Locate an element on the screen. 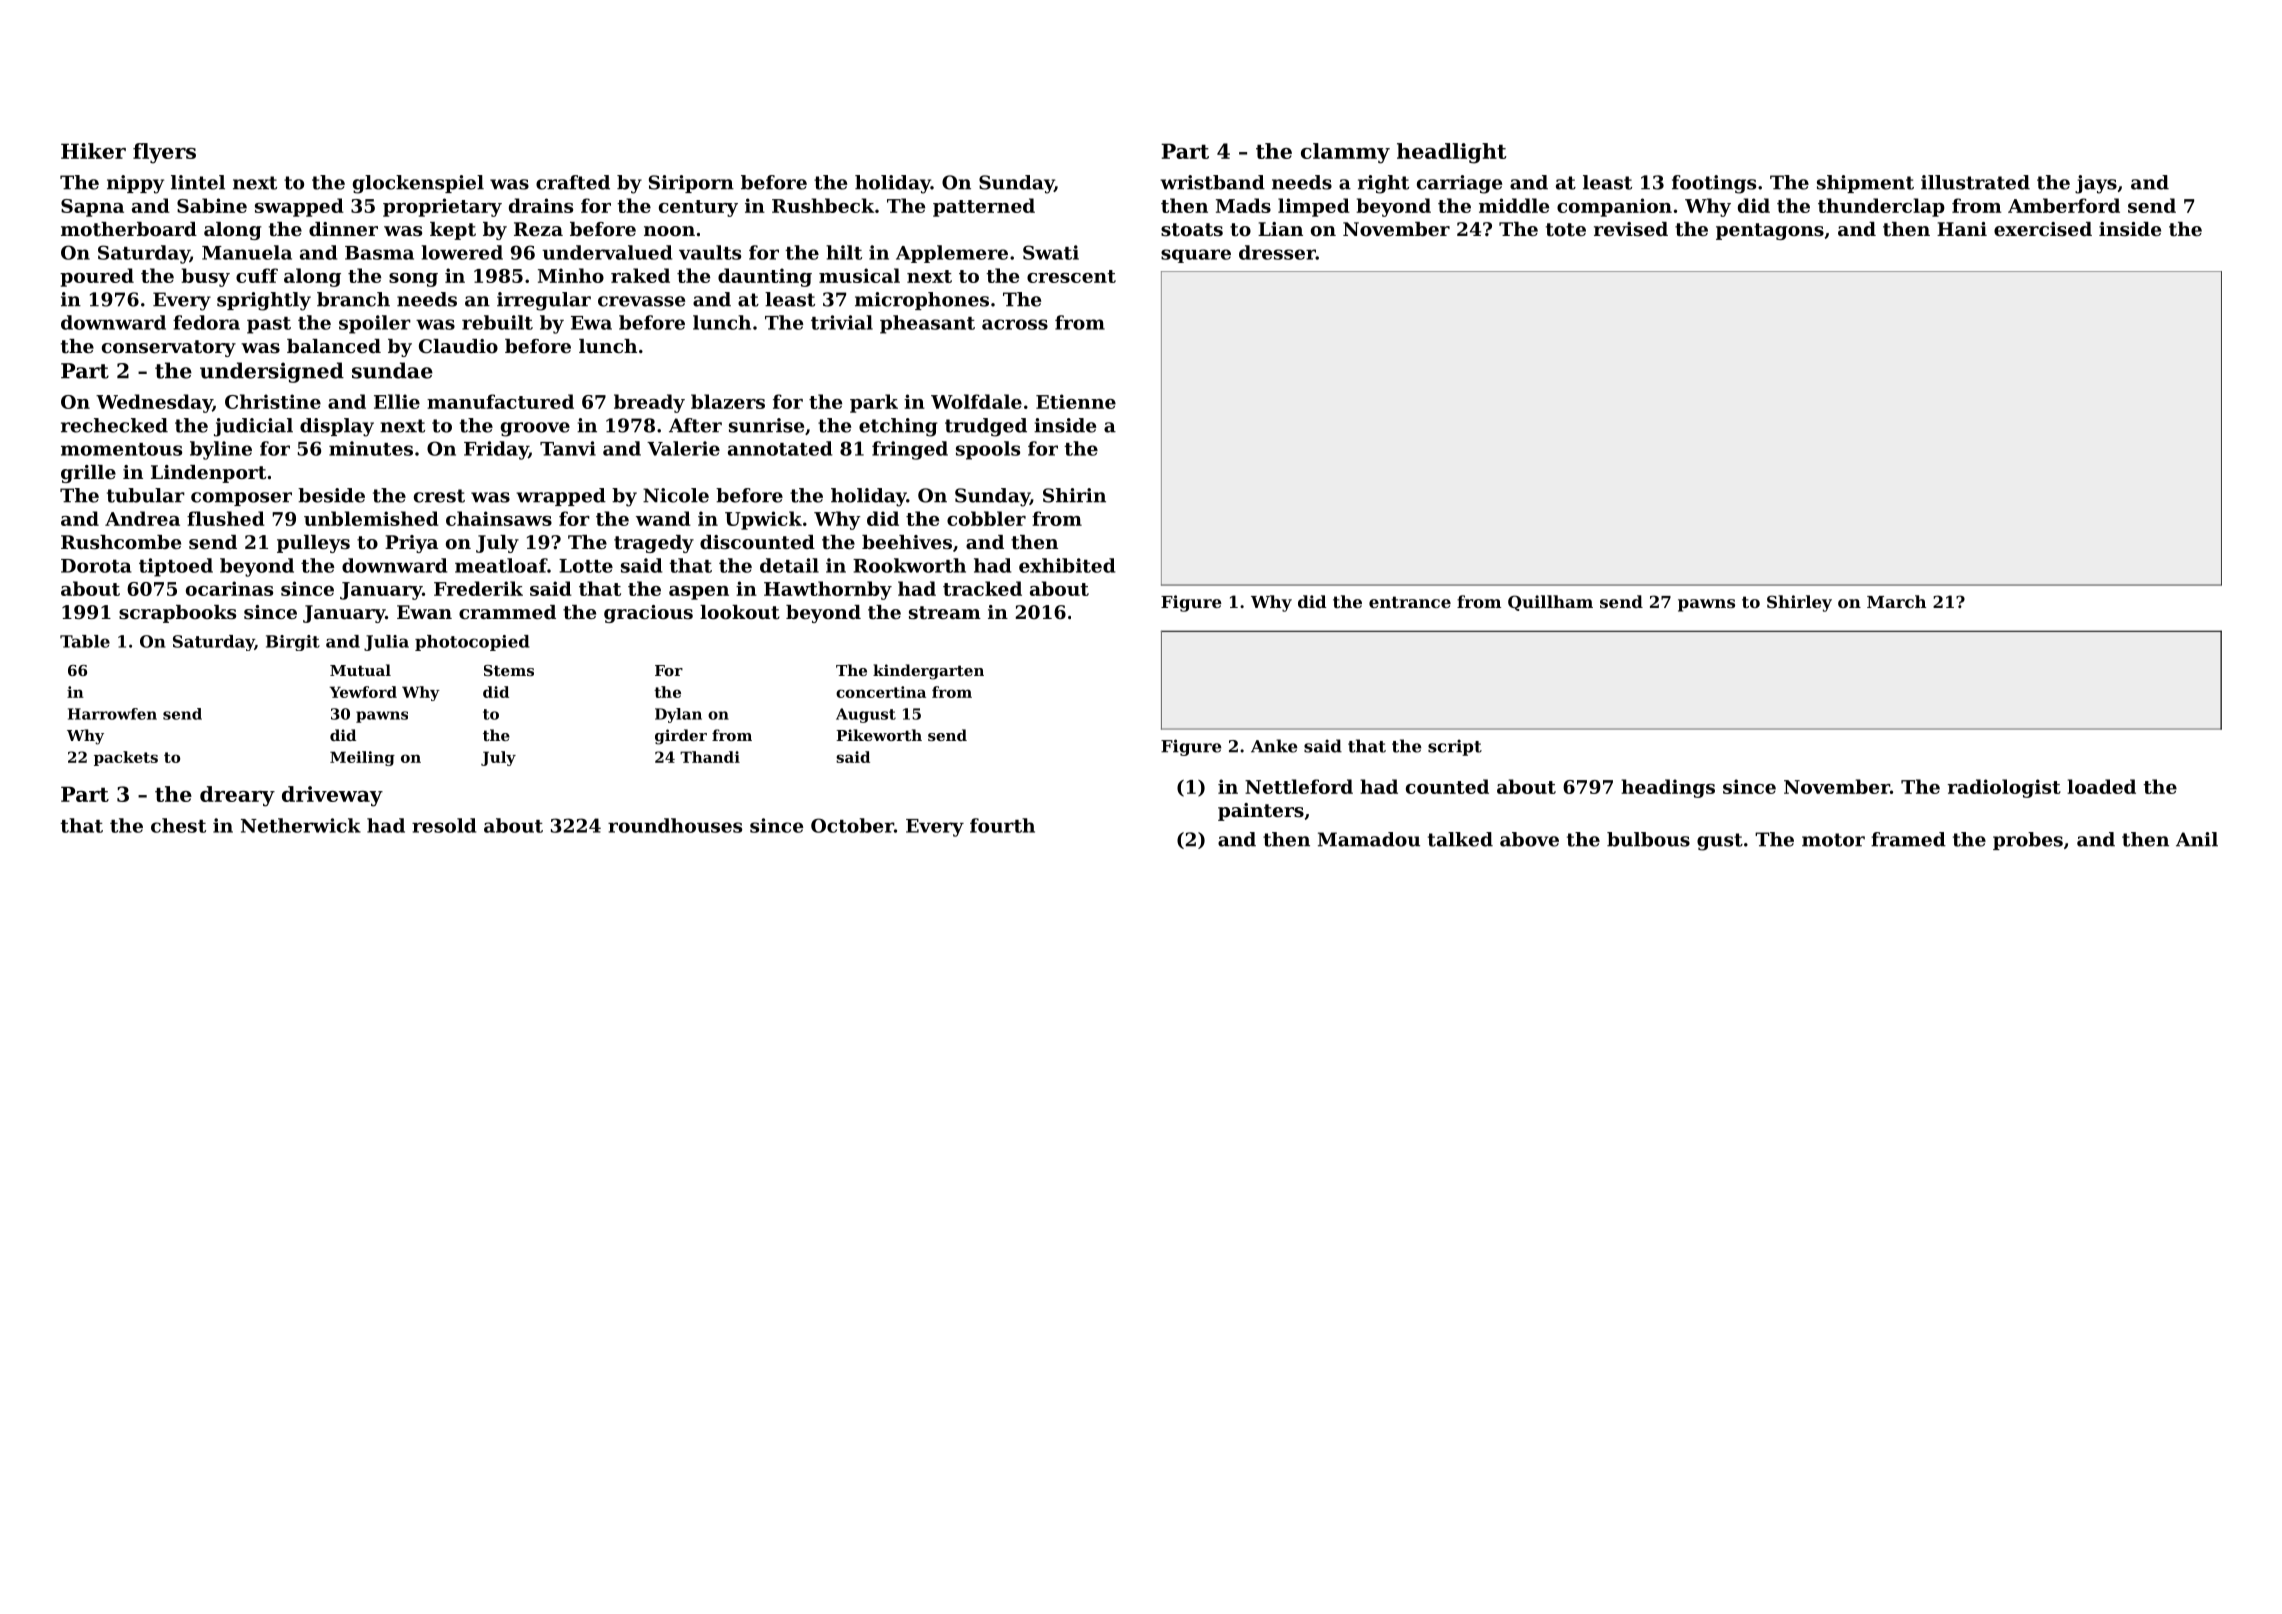 The image size is (2282, 1614). Nettleford is located at coordinates (1299, 786).
